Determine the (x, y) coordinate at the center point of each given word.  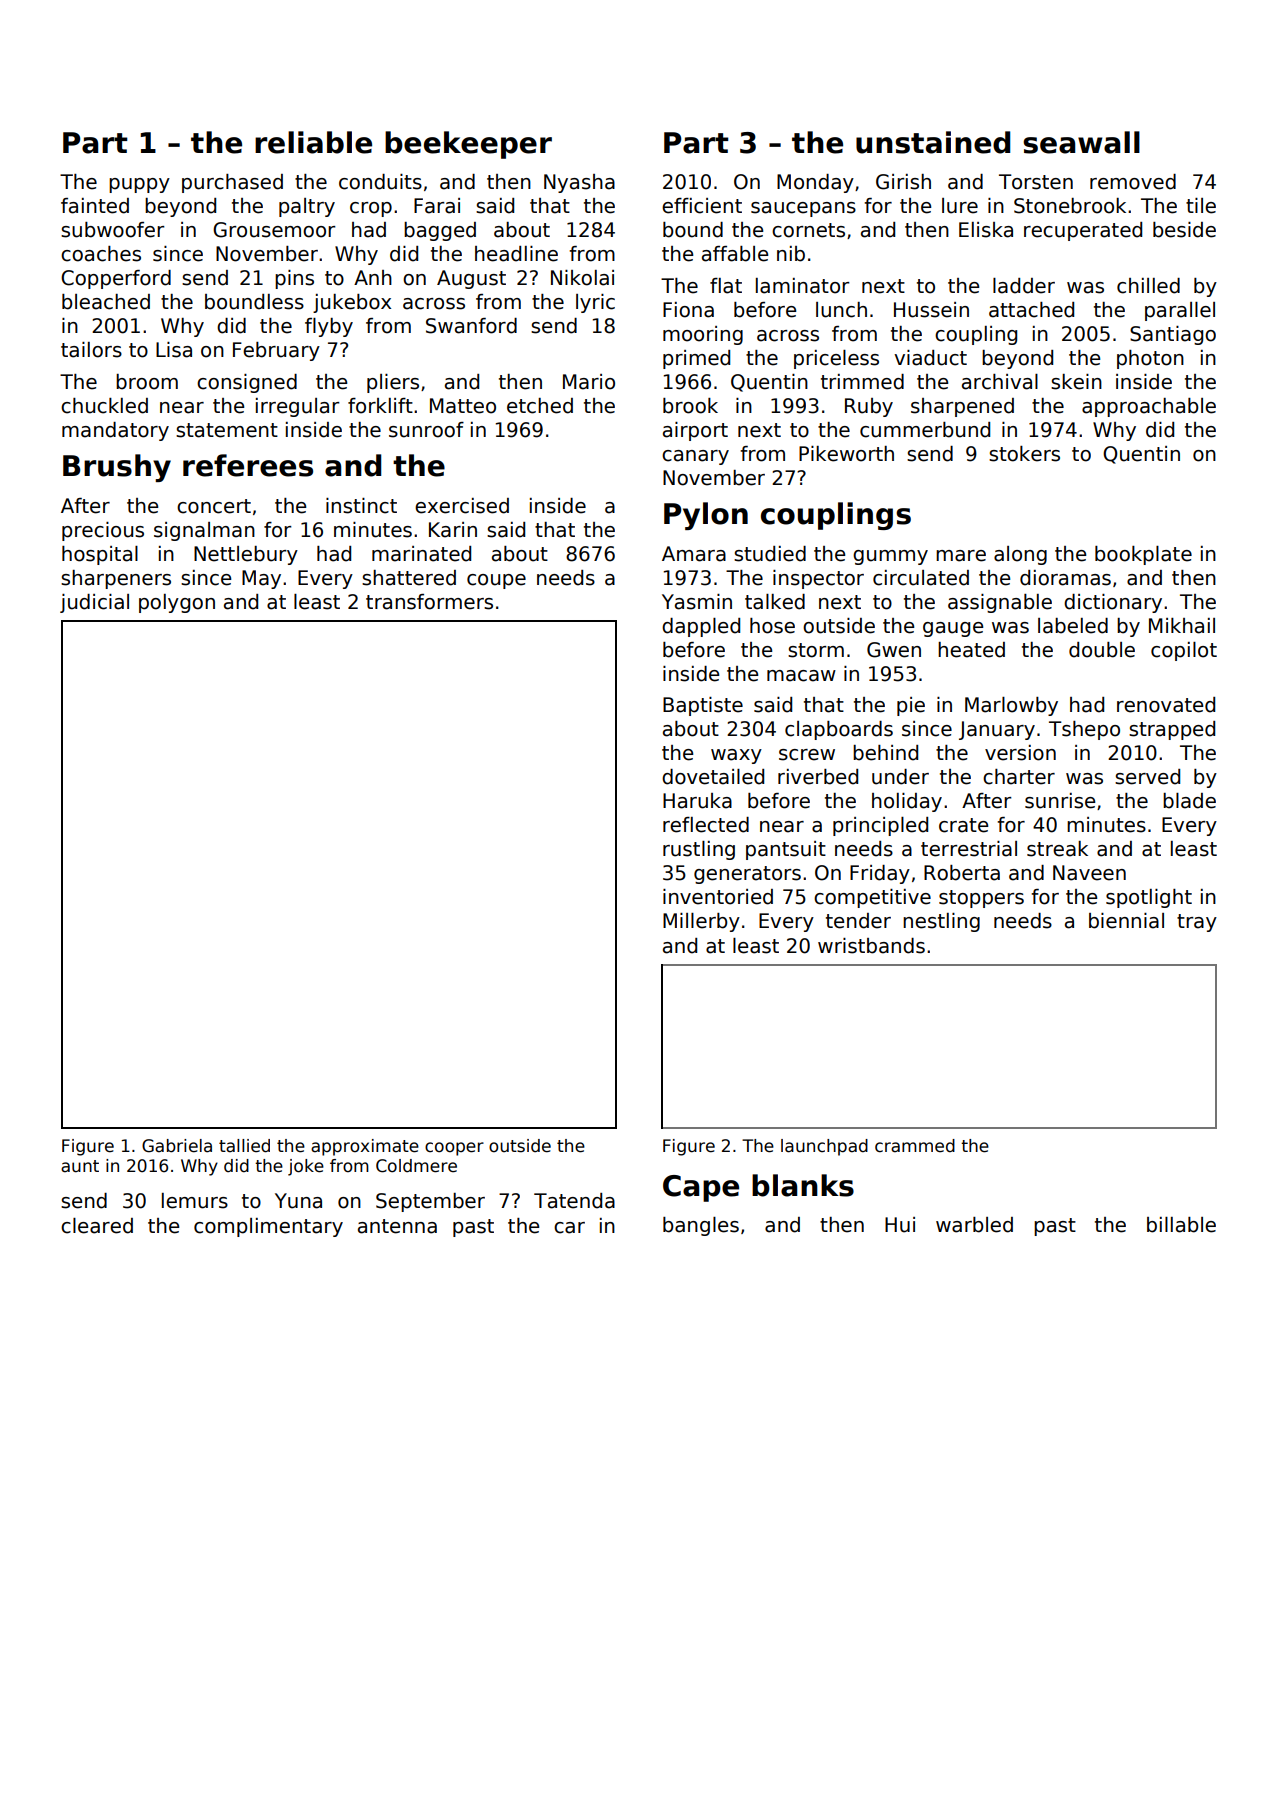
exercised (462, 506)
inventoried (718, 897)
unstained (933, 142)
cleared (97, 1226)
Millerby (701, 922)
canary (695, 457)
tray (1197, 923)
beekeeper (468, 145)
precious (103, 531)
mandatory (115, 431)
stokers (1024, 454)
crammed (915, 1146)
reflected (706, 825)
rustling (699, 850)
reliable (313, 142)
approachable (1149, 407)
